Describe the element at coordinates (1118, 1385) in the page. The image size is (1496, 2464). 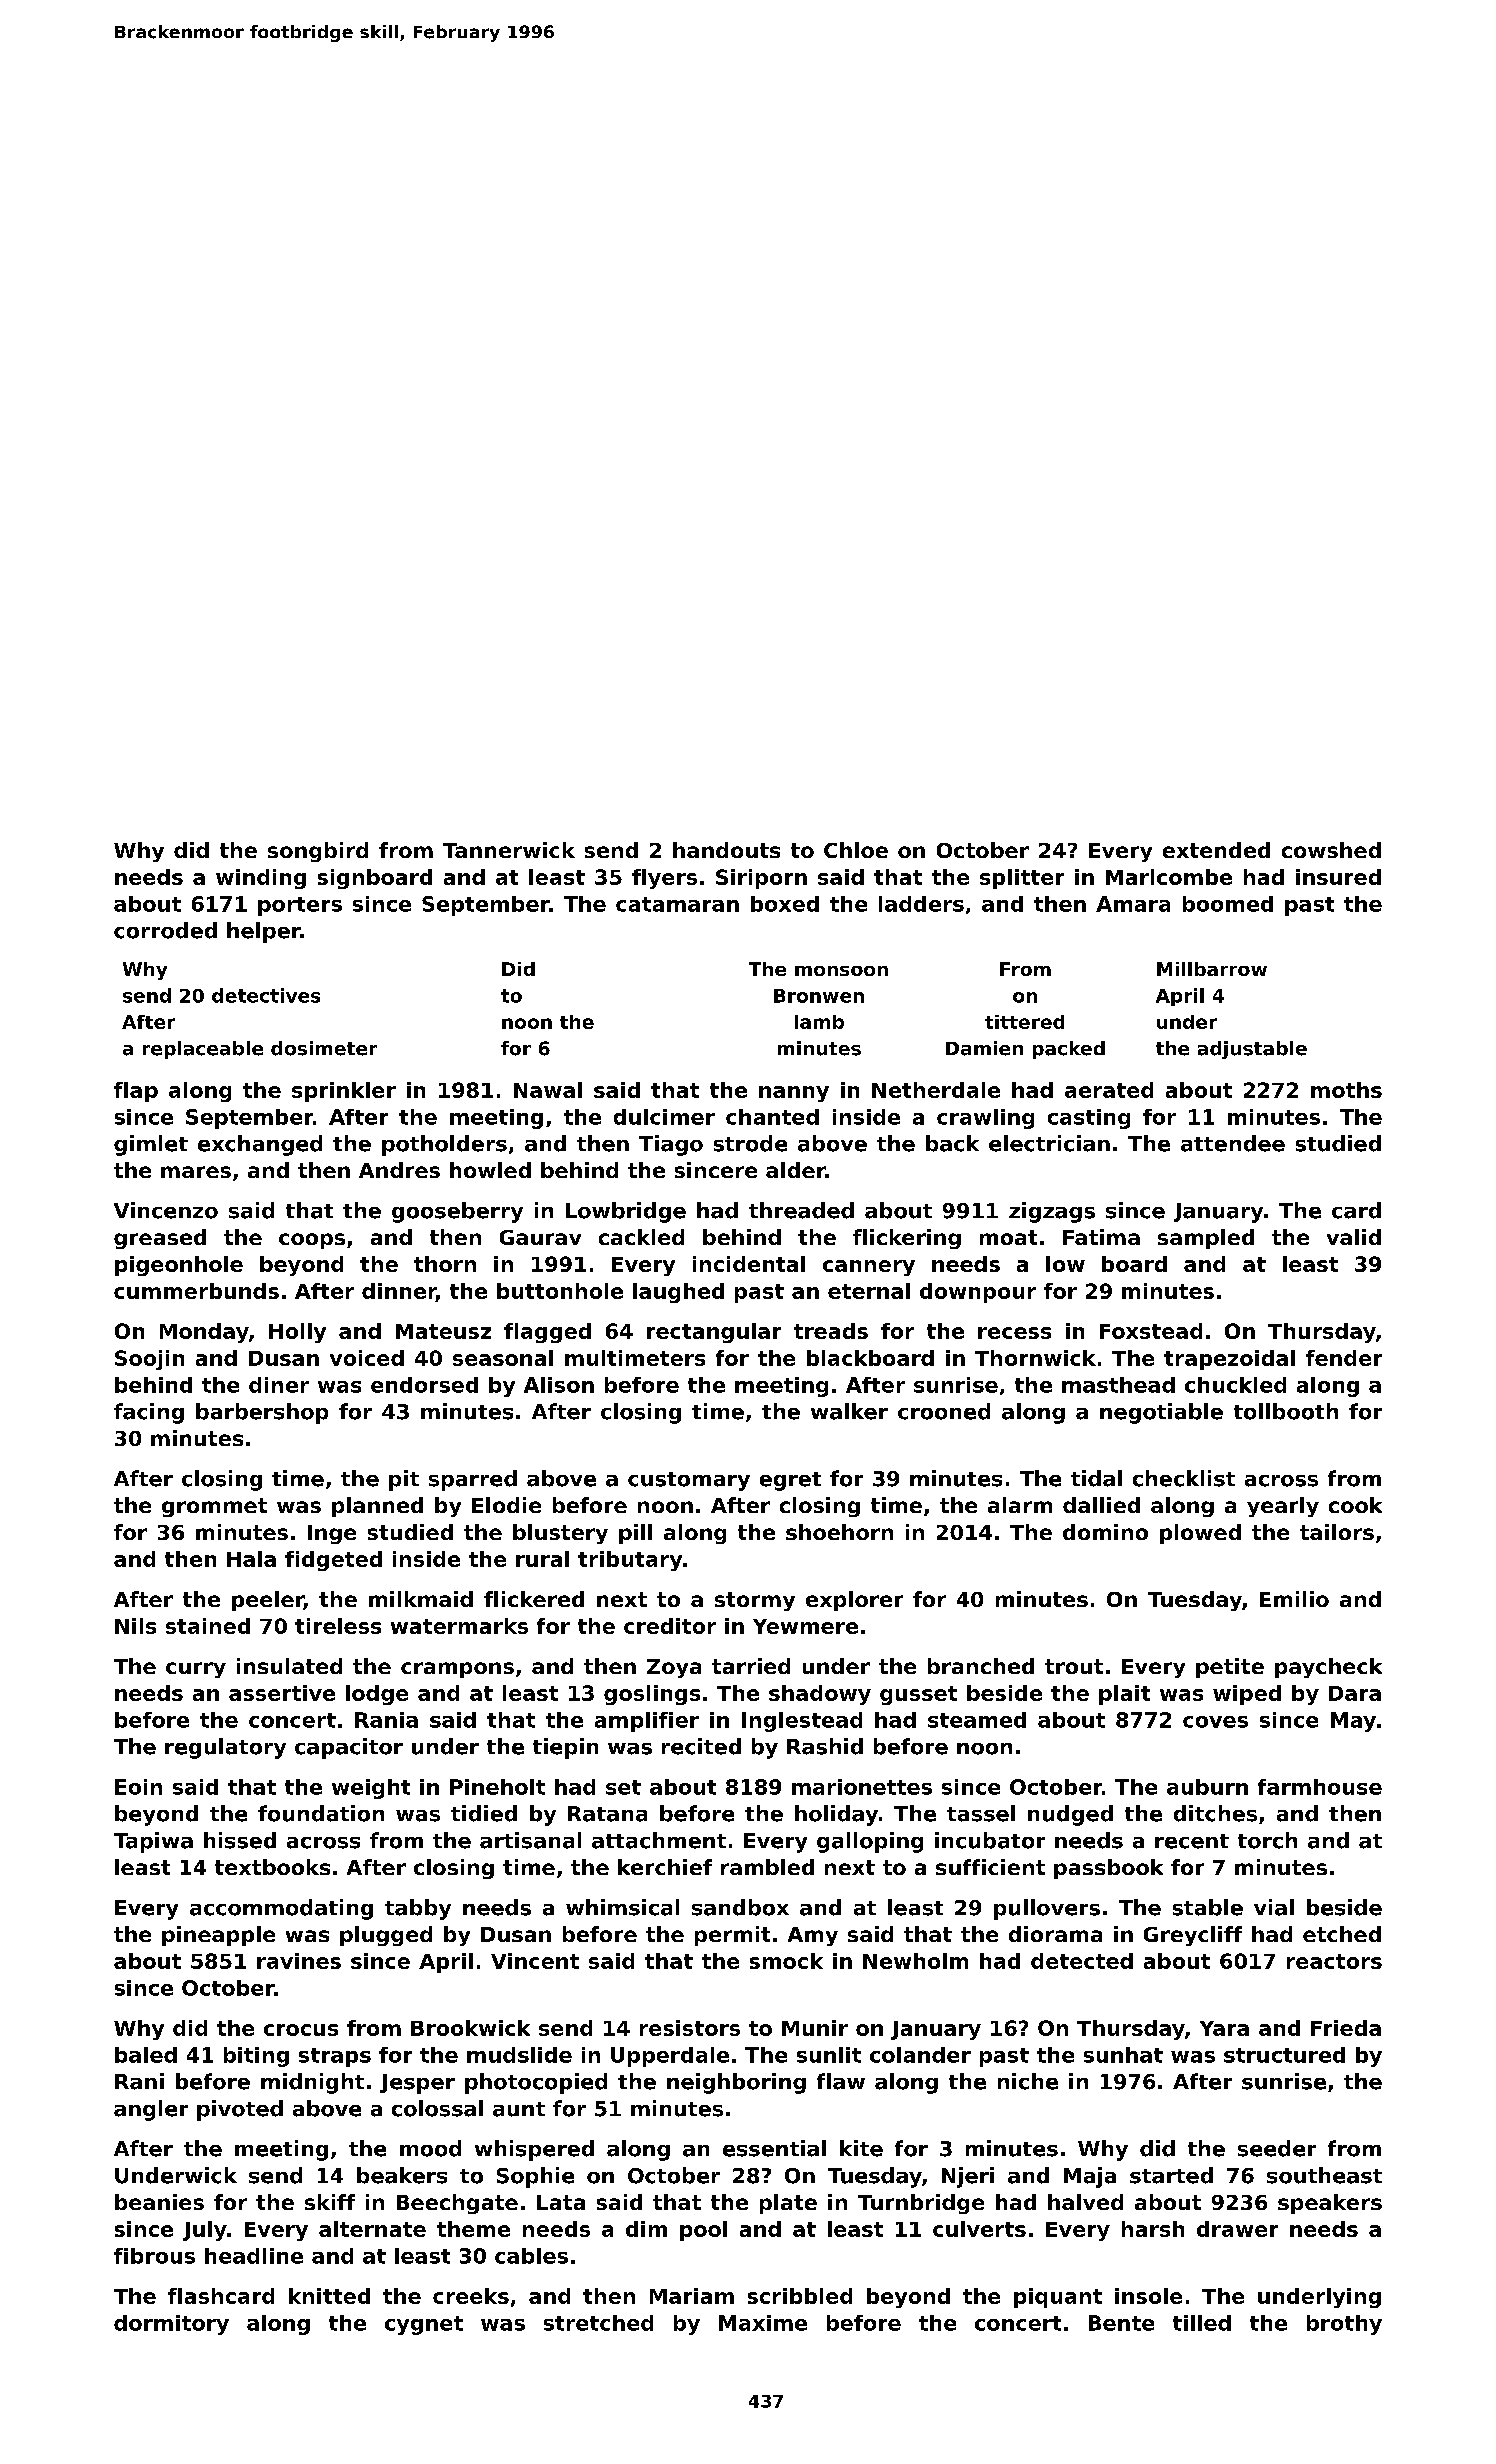
I see `masthead` at that location.
